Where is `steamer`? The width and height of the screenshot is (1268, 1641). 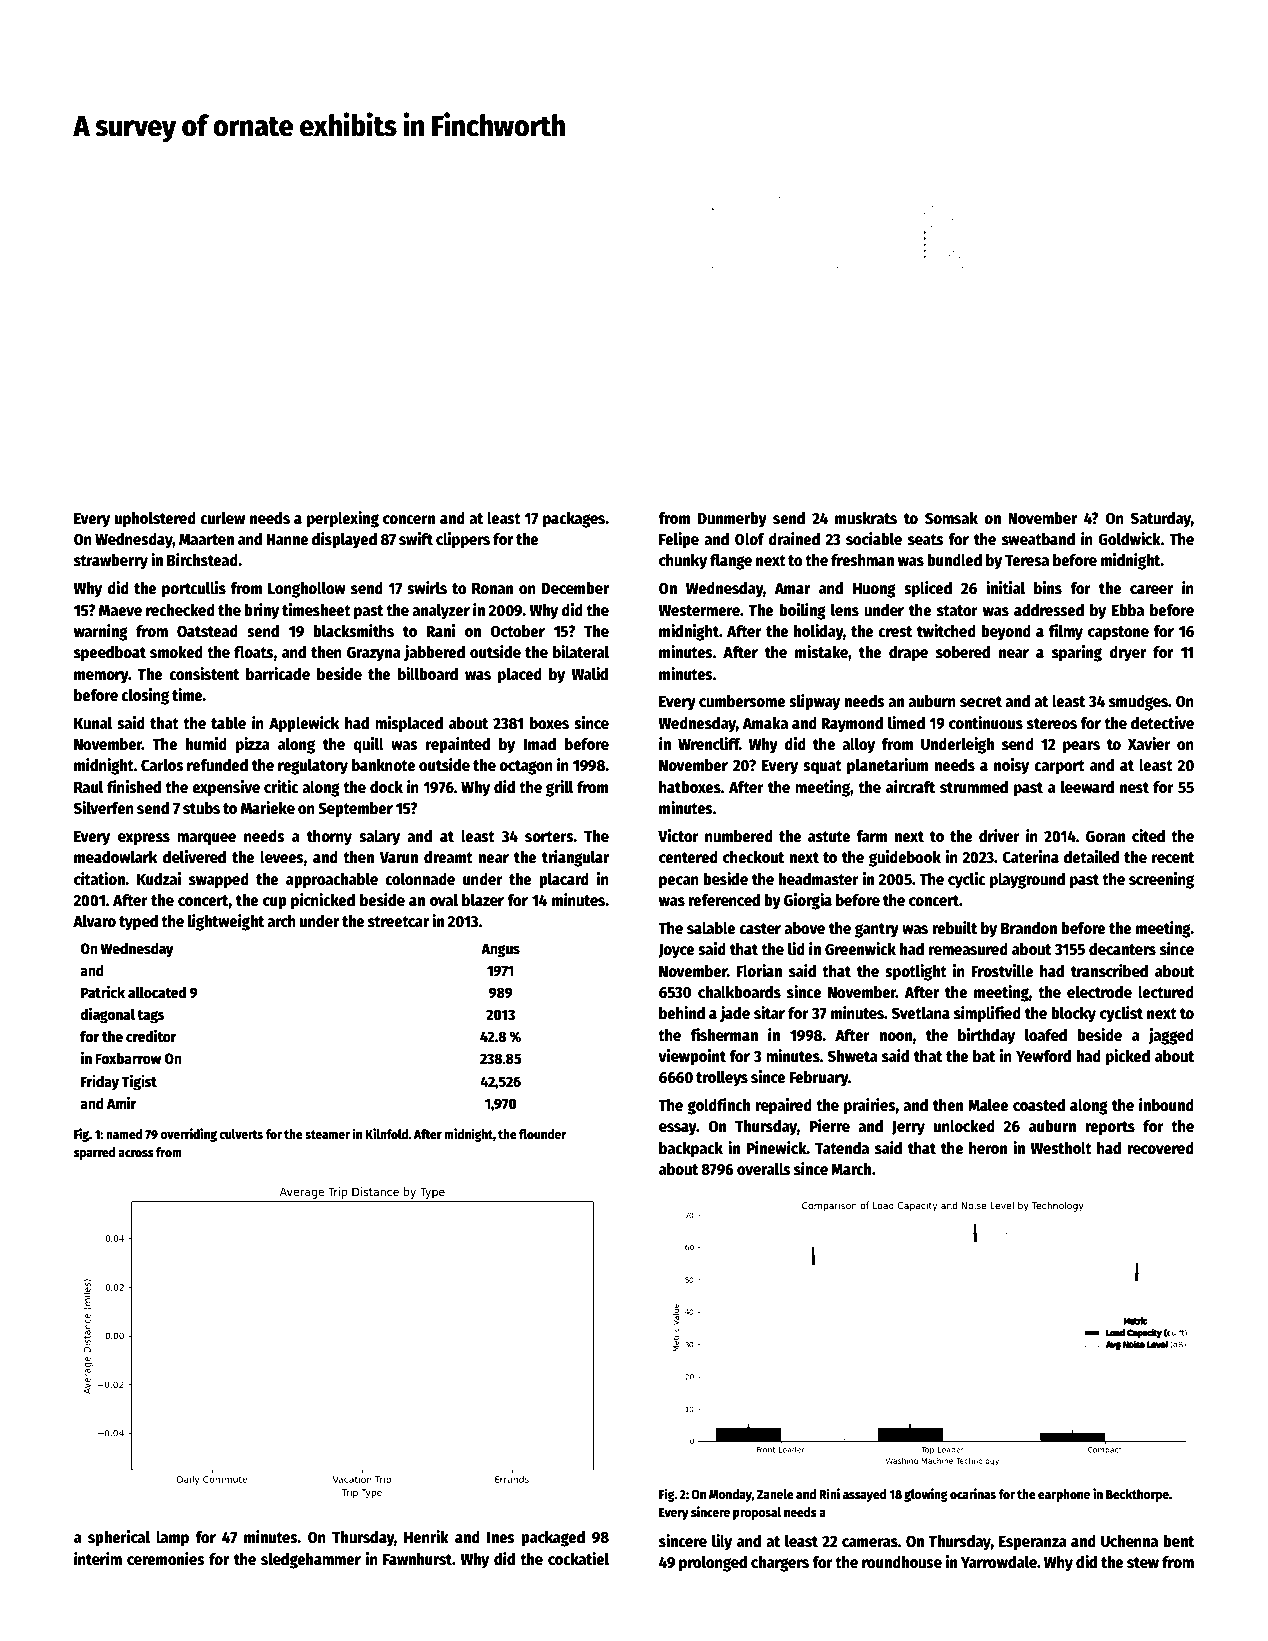 steamer is located at coordinates (327, 1134).
